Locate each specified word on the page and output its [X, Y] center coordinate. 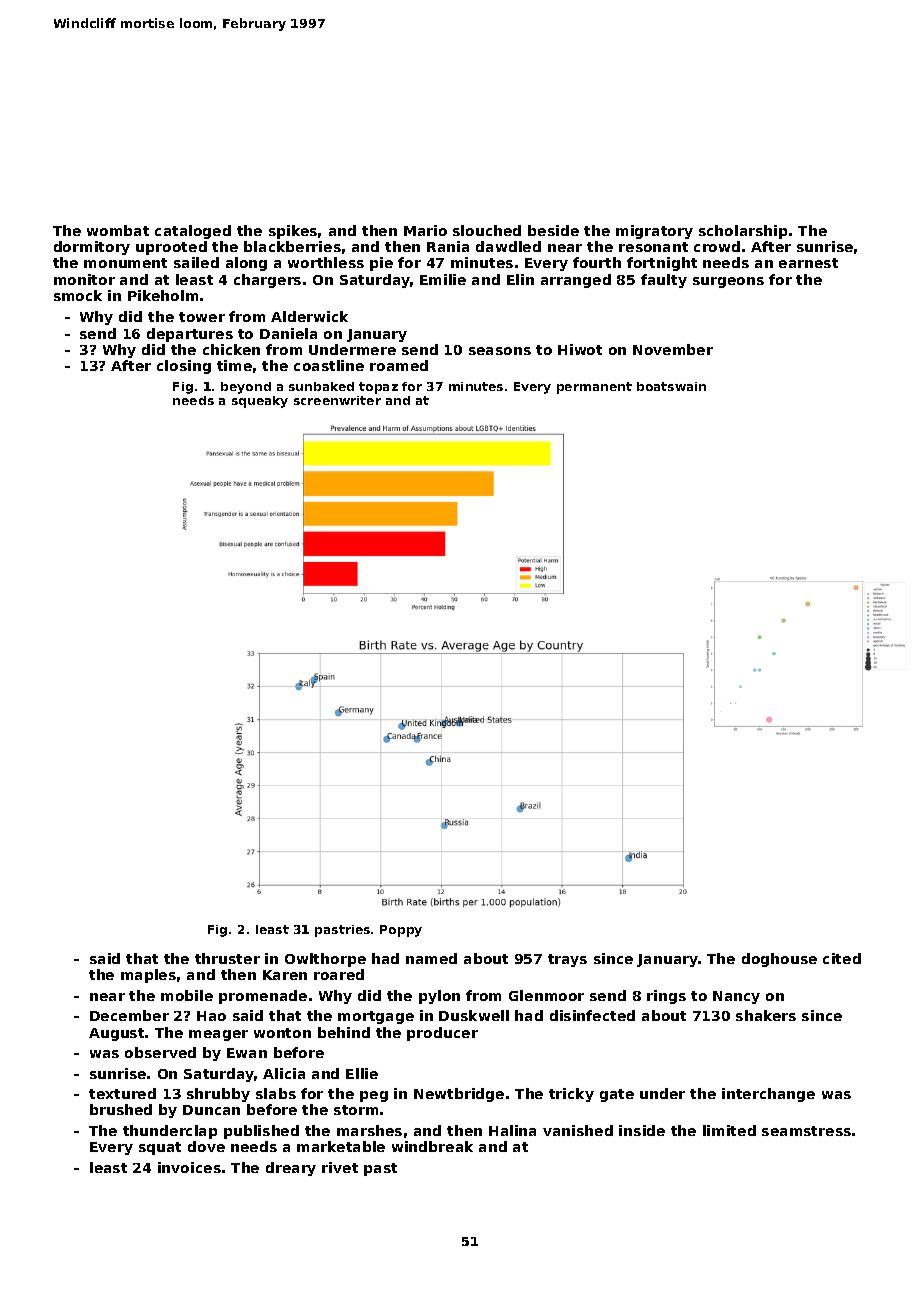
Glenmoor [546, 995]
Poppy [401, 931]
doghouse [779, 960]
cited [842, 958]
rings [666, 997]
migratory [654, 232]
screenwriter [337, 400]
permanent [594, 388]
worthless [326, 262]
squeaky [260, 402]
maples [148, 976]
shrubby [218, 1095]
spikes [293, 232]
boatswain [671, 386]
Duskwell [474, 1015]
